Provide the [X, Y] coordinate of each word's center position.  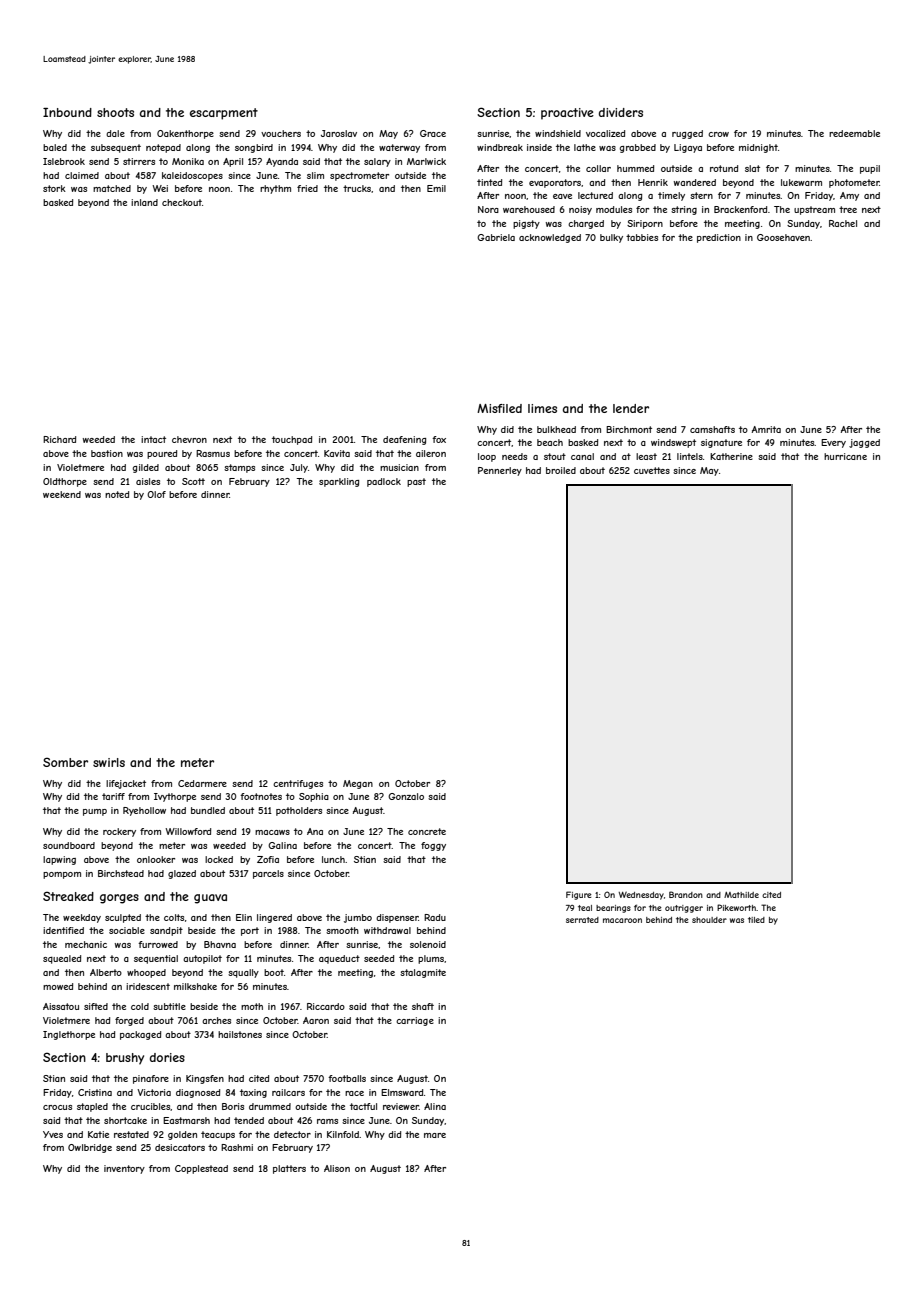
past [416, 482]
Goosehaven [784, 237]
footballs [347, 1078]
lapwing [59, 860]
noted [117, 494]
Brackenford [740, 209]
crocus [57, 1107]
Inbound [67, 112]
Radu [435, 917]
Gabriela [496, 237]
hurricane [845, 456]
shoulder [709, 920]
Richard [59, 439]
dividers [621, 112]
